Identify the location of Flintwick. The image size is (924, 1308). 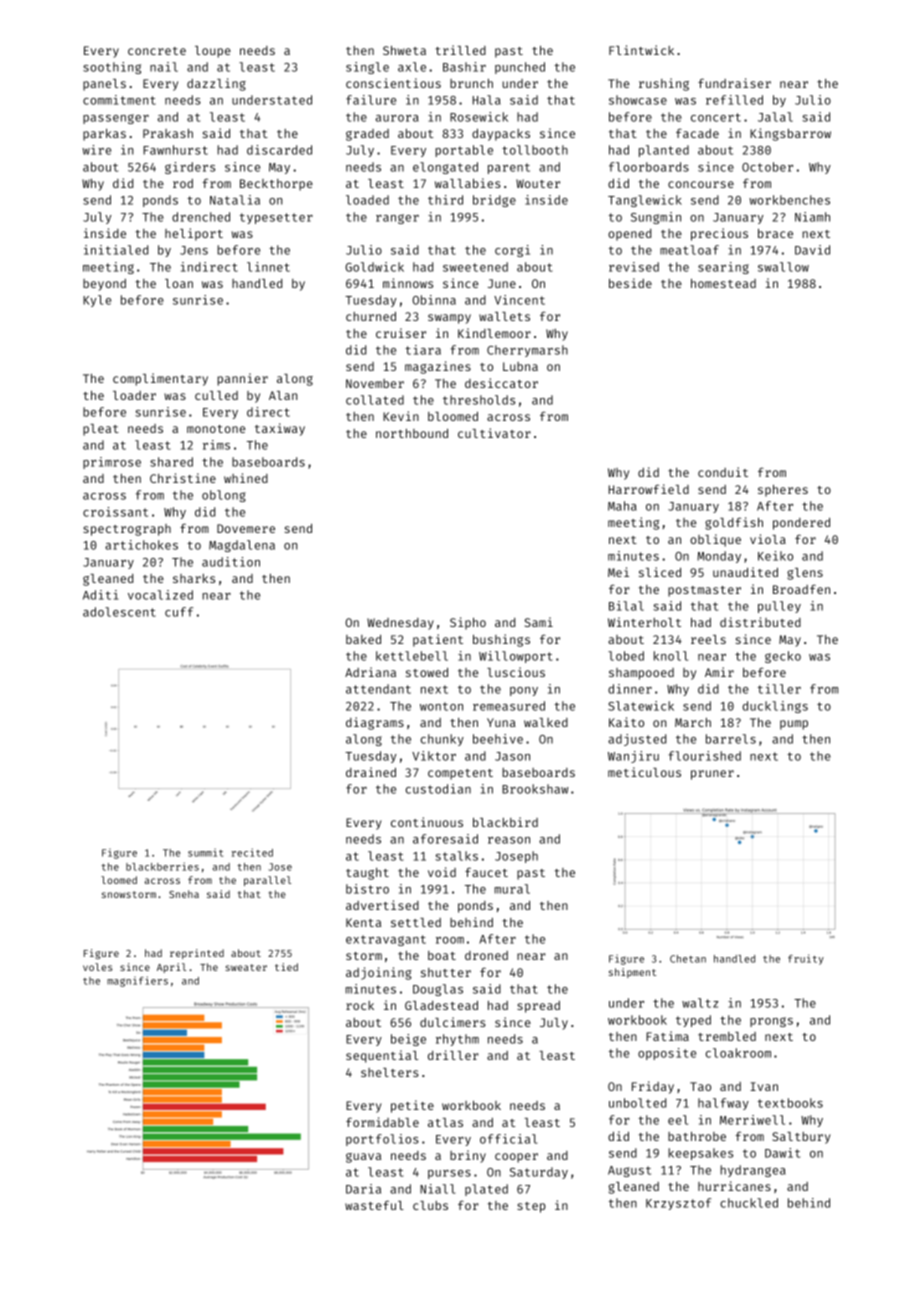
(641, 50).
